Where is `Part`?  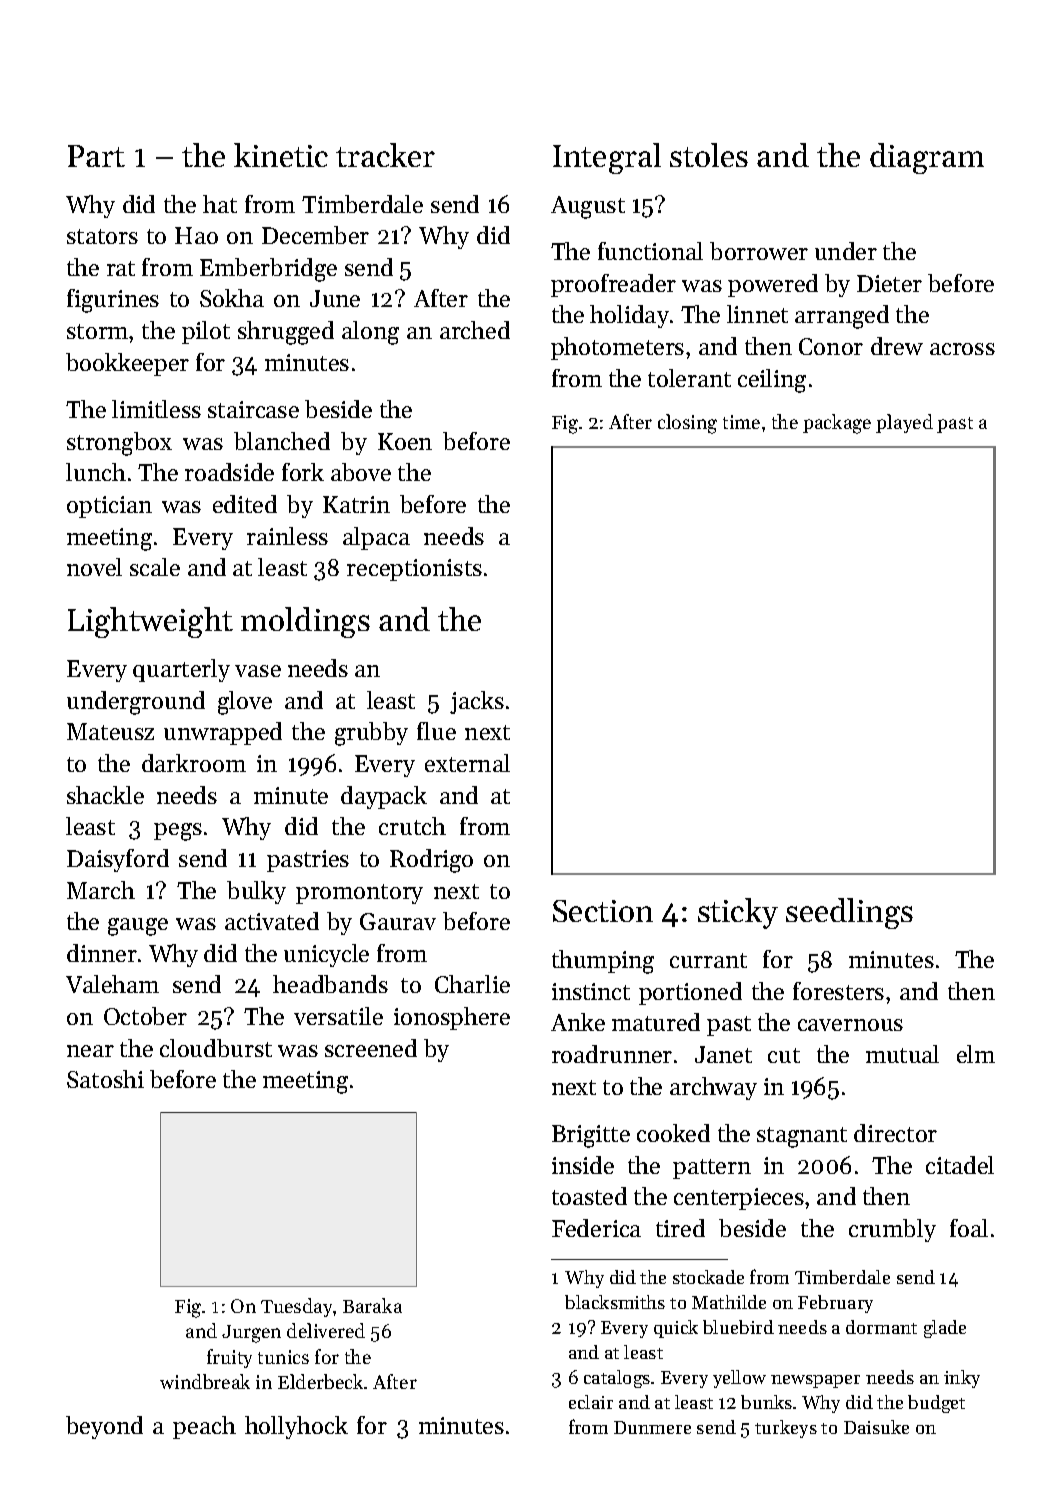 Part is located at coordinates (96, 156).
